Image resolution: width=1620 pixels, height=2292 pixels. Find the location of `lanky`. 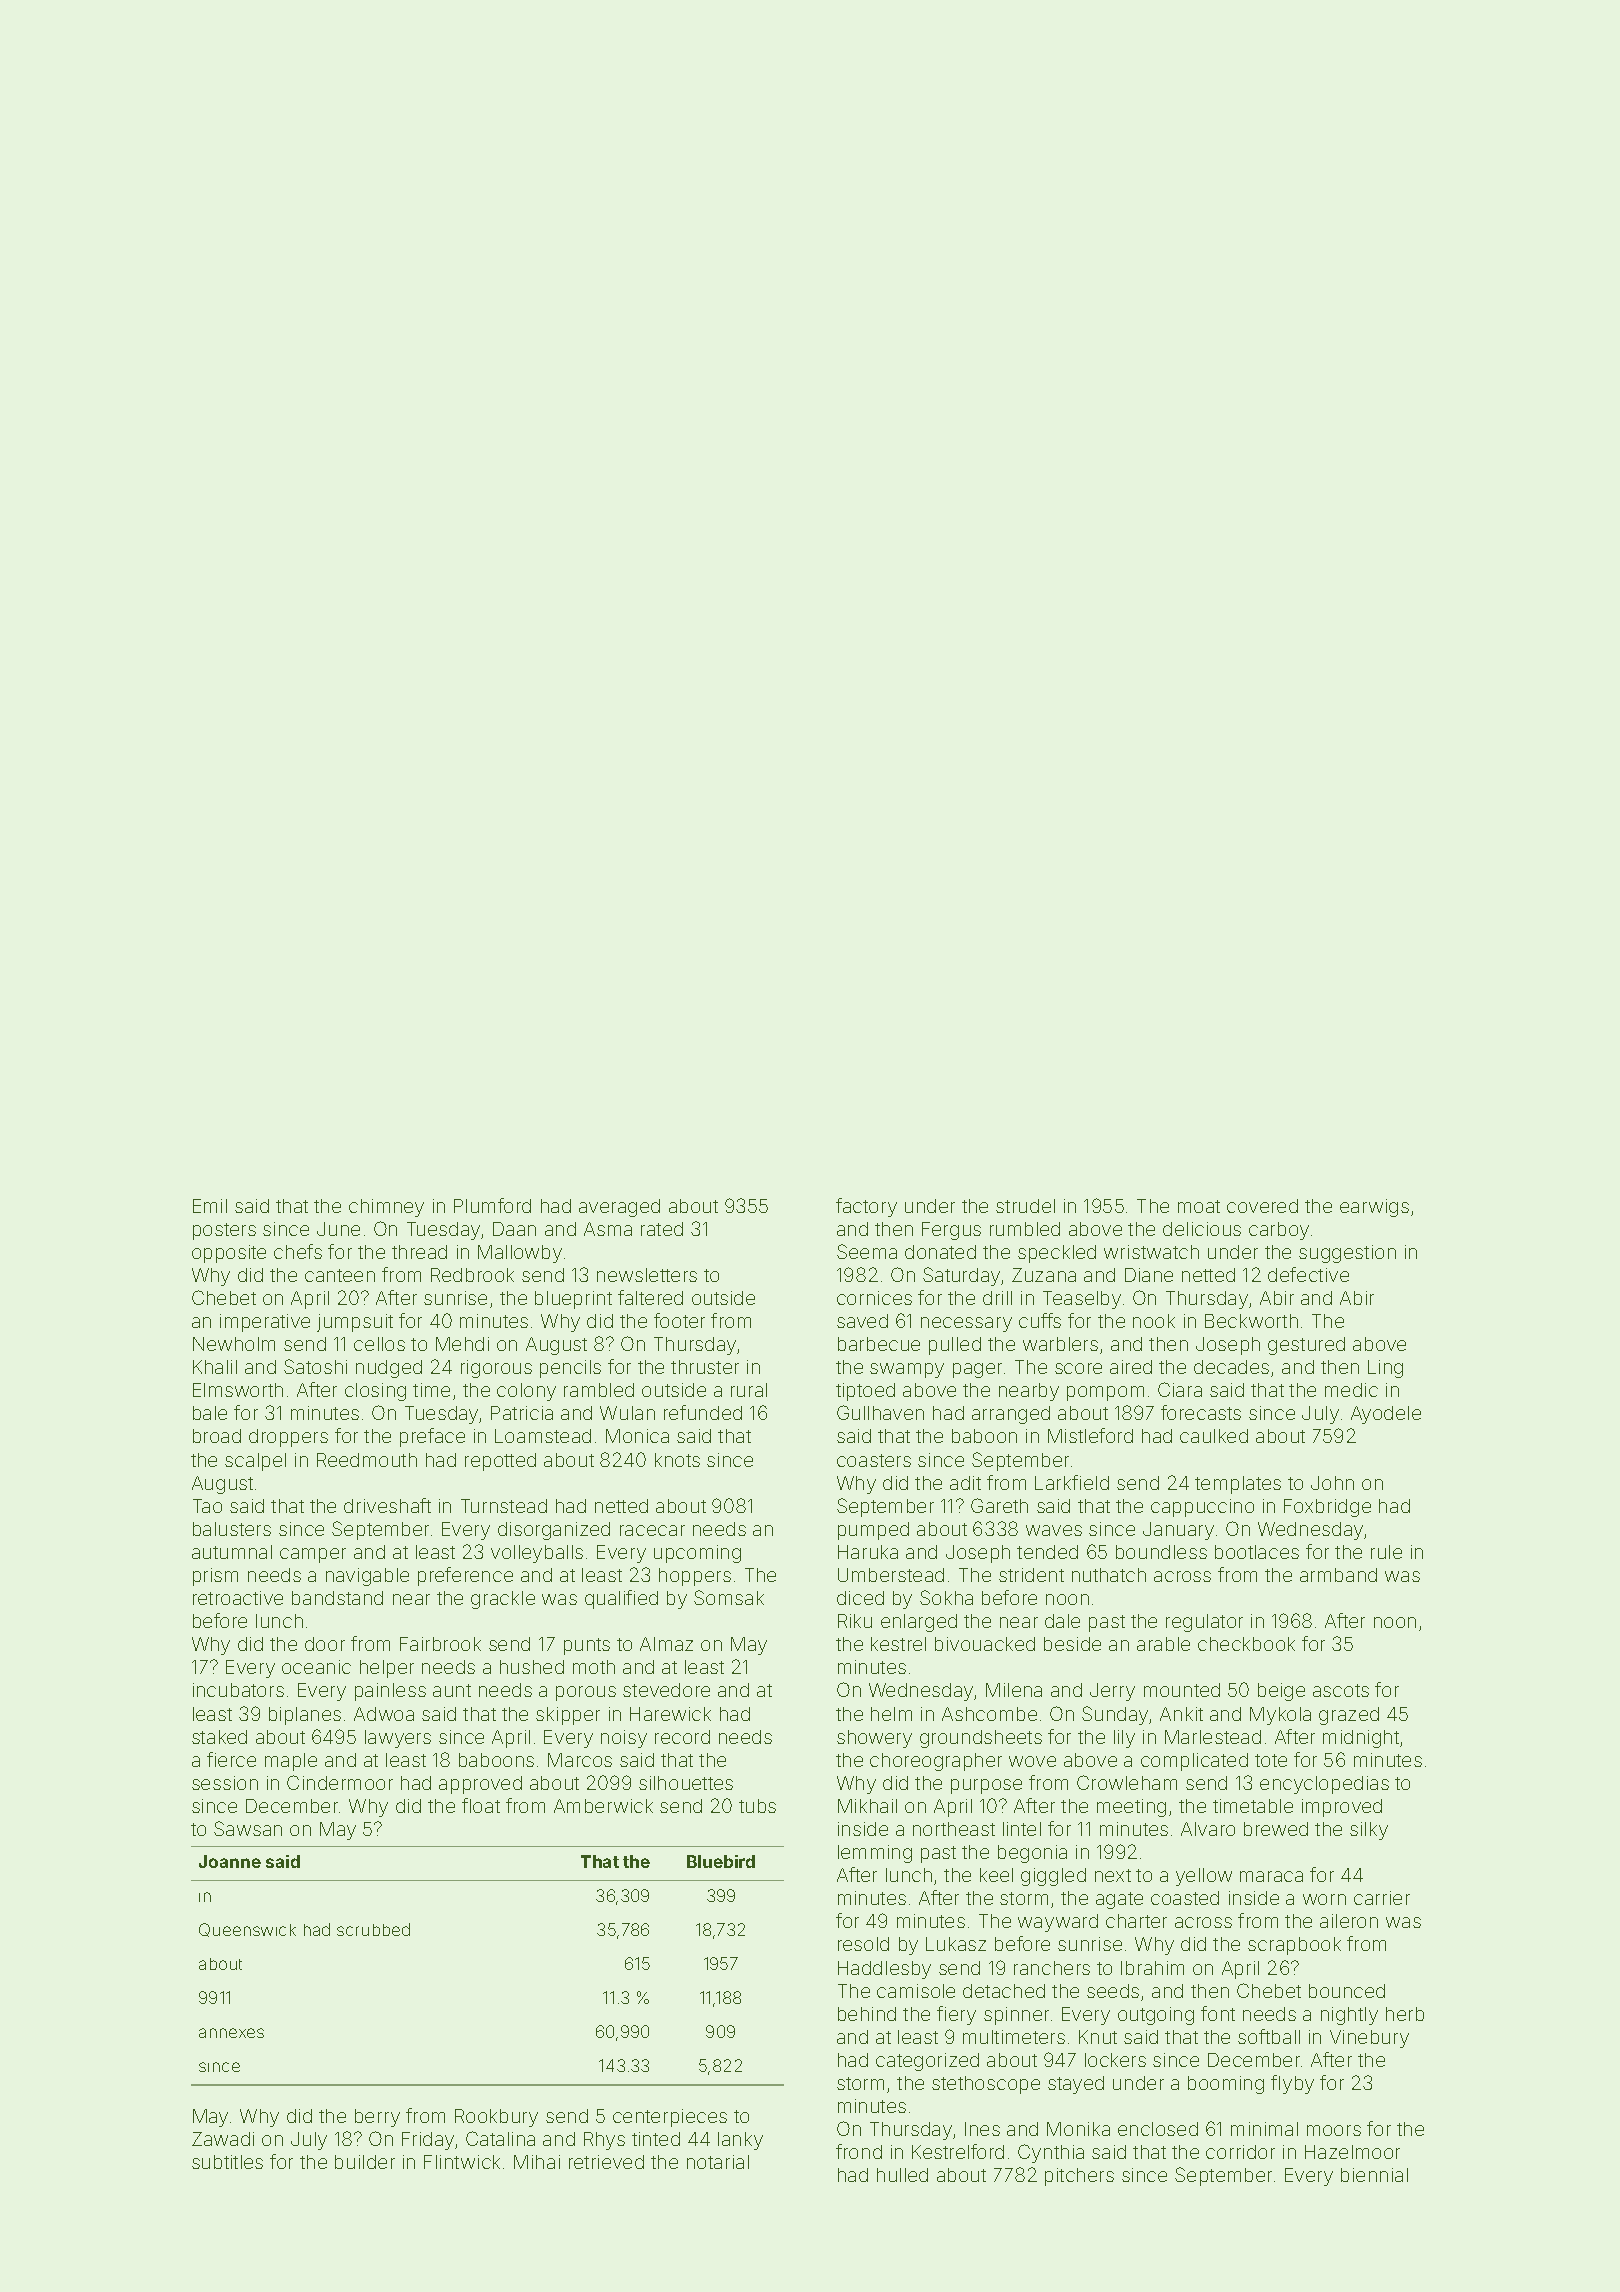

lanky is located at coordinates (740, 2141).
